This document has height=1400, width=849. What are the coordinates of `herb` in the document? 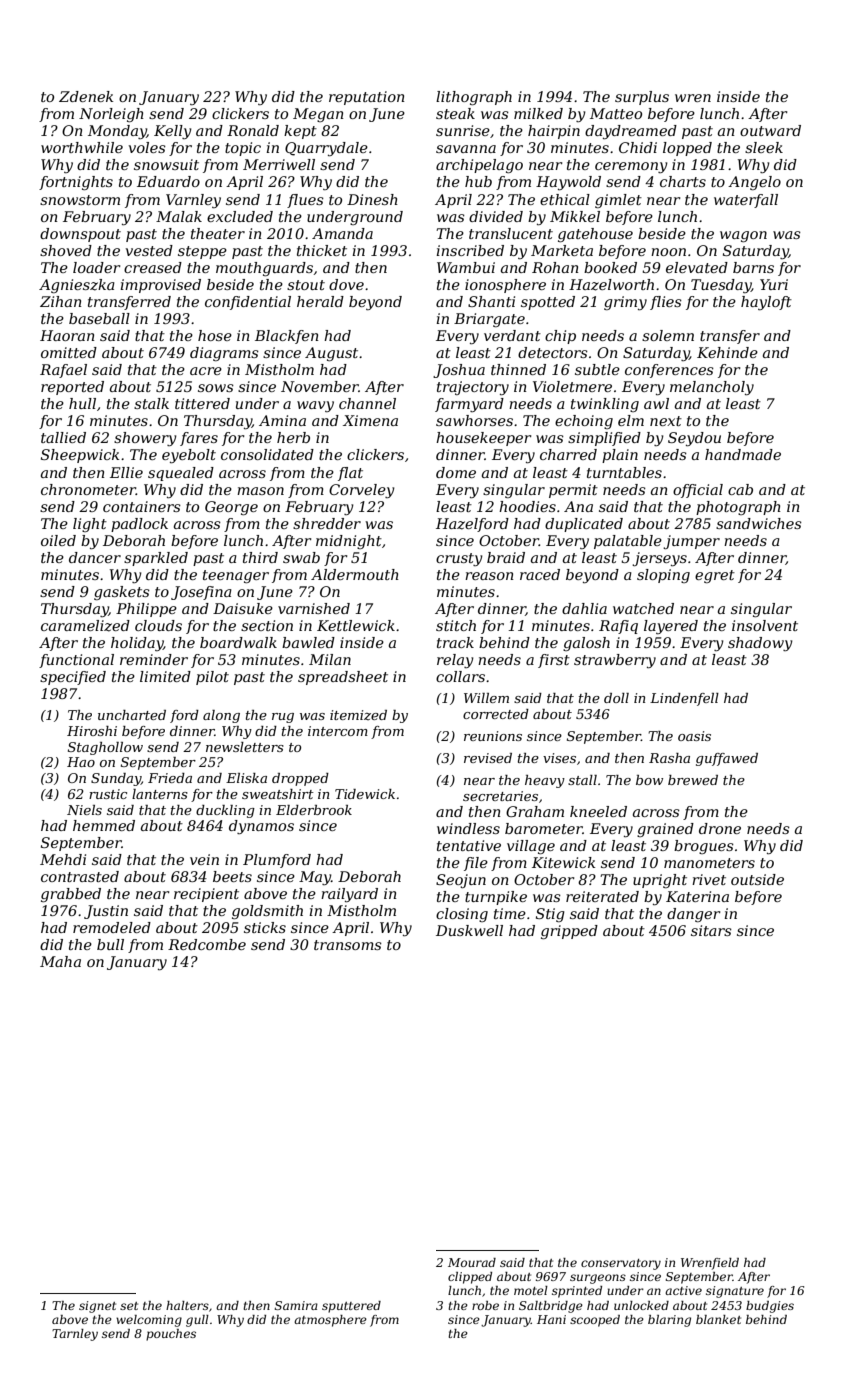 It's located at (293, 437).
